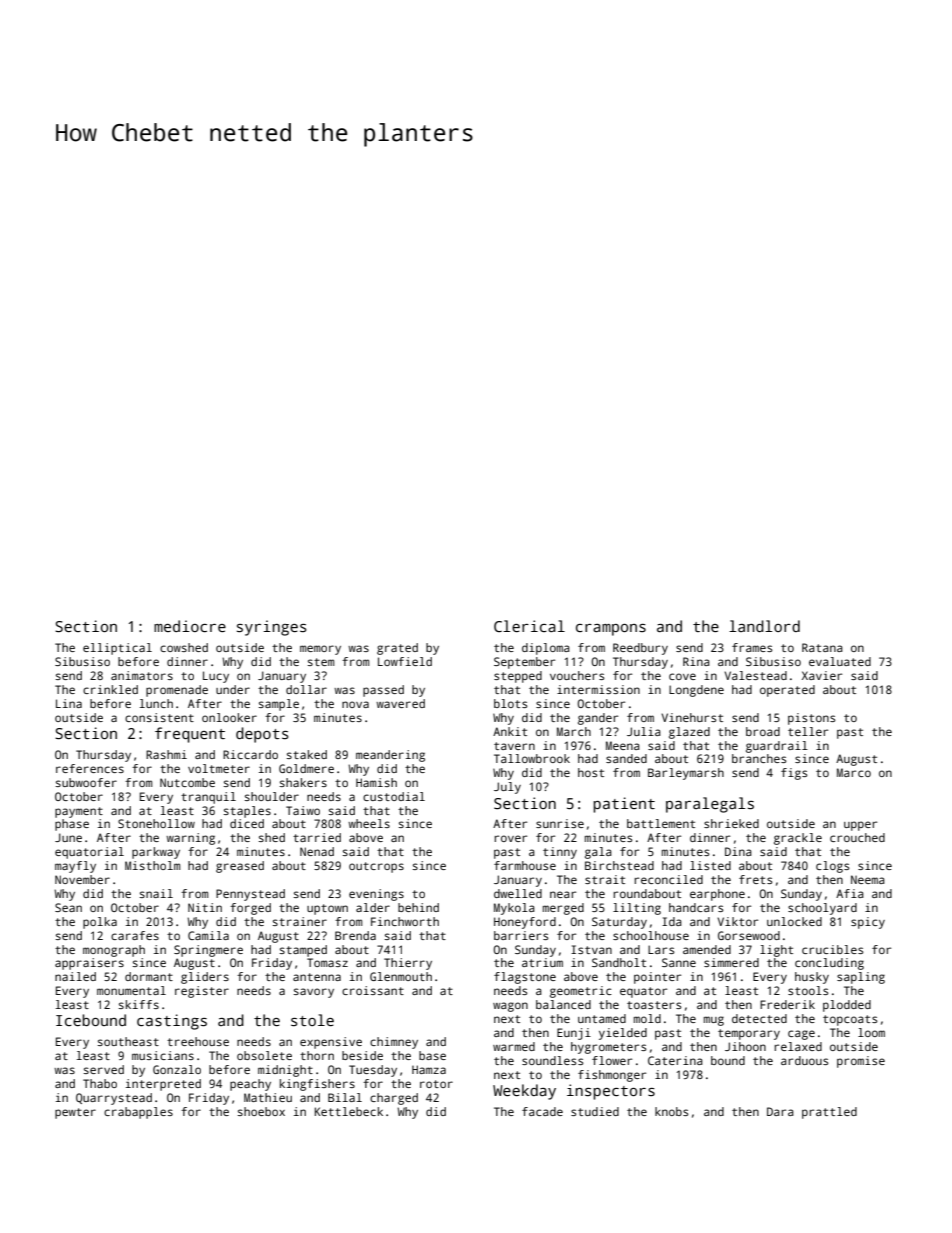 This screenshot has height=1233, width=952. What do you see at coordinates (397, 649) in the screenshot?
I see `grated` at bounding box center [397, 649].
